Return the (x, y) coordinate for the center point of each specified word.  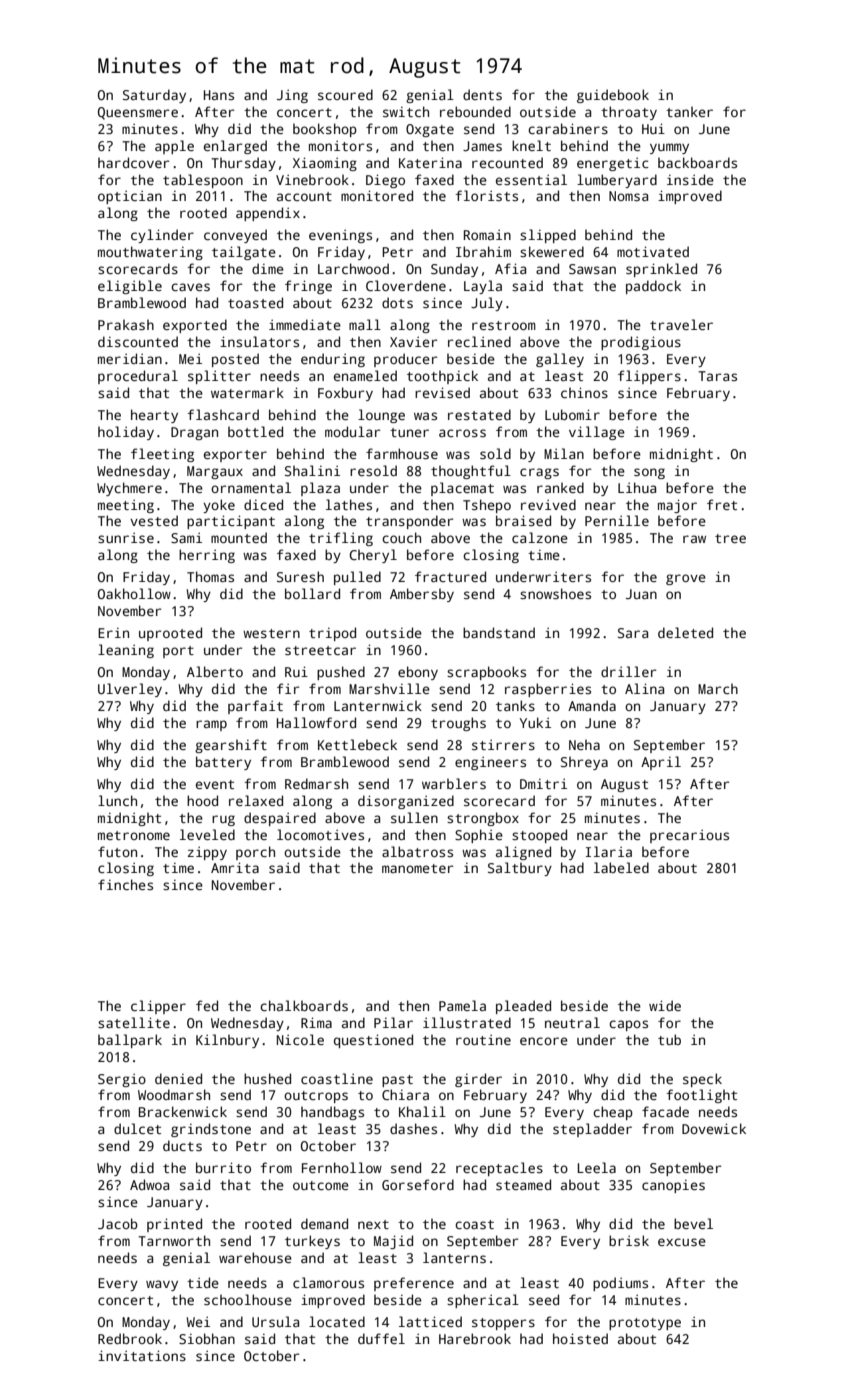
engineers (490, 763)
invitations (142, 1355)
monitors (340, 146)
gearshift (231, 746)
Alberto (215, 671)
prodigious (641, 343)
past (397, 1081)
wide (665, 1005)
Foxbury (345, 394)
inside (690, 179)
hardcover (133, 162)
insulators (259, 341)
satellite (134, 1022)
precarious (689, 836)
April (661, 763)
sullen (414, 817)
